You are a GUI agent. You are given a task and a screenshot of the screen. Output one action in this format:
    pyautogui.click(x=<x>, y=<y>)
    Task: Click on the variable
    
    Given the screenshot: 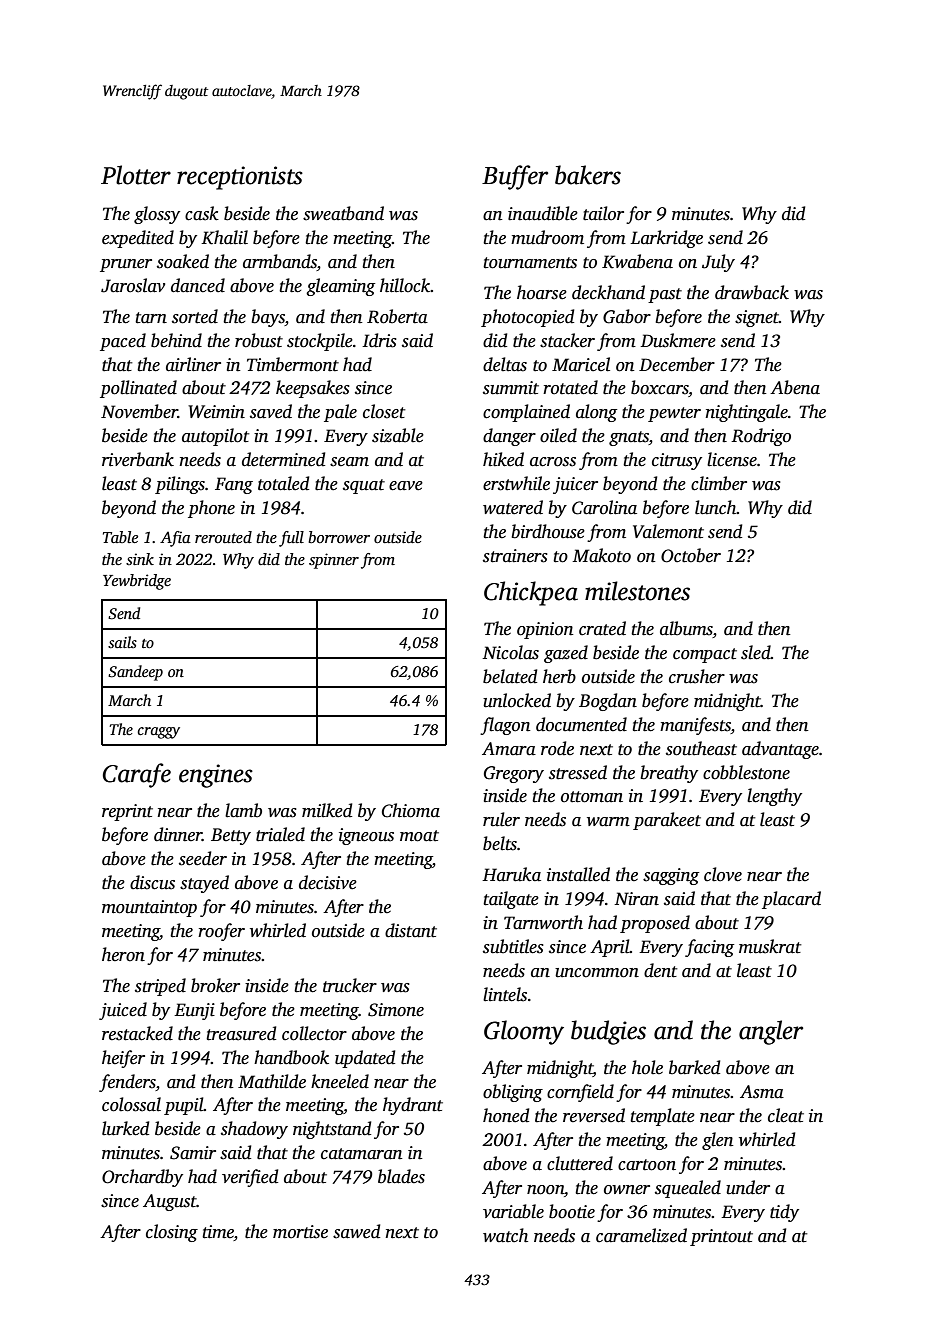 What is the action you would take?
    pyautogui.click(x=513, y=1211)
